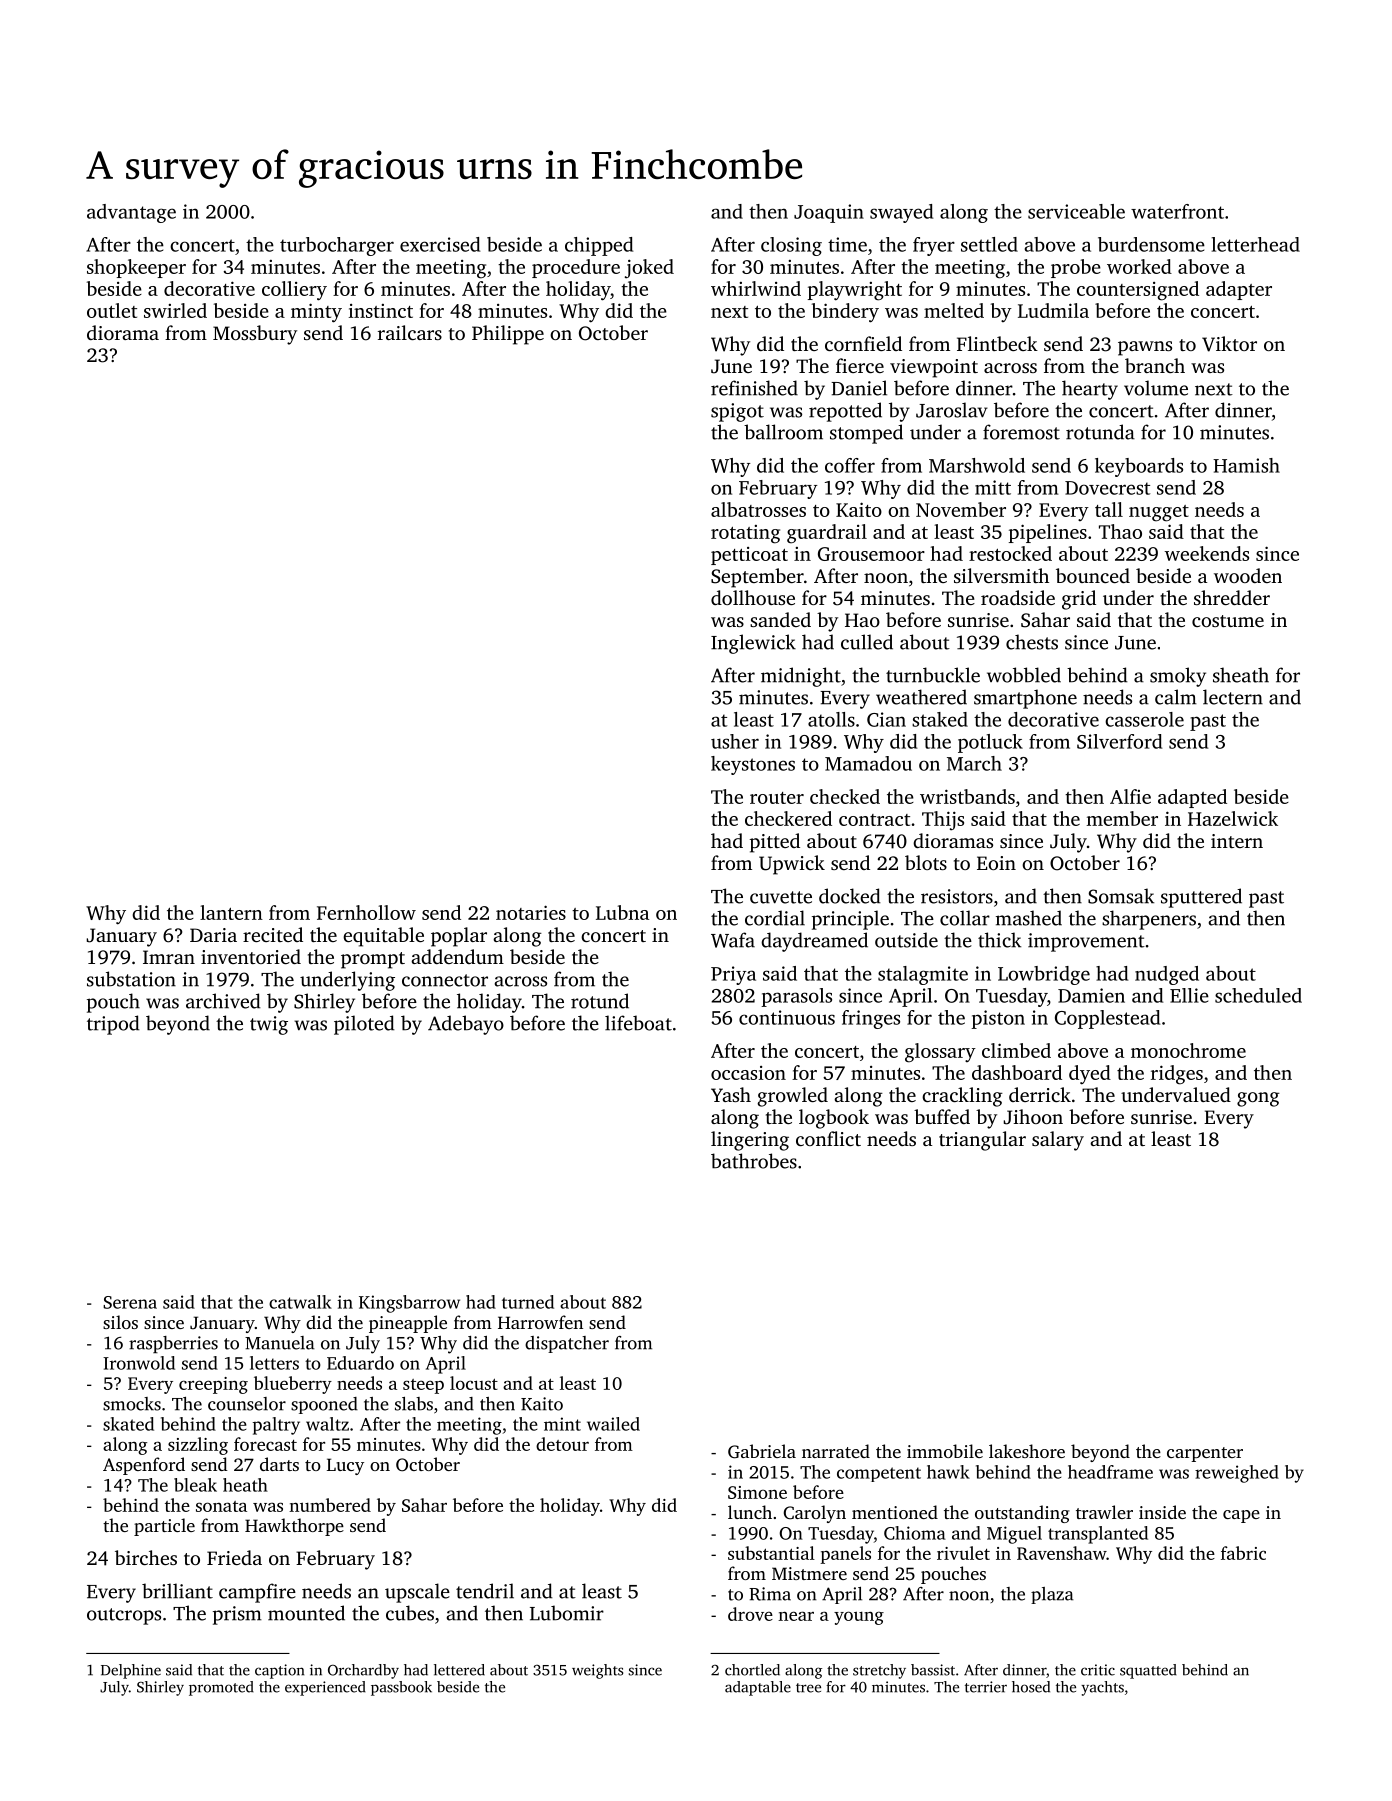 The height and width of the screenshot is (1801, 1392). Describe the element at coordinates (120, 1322) in the screenshot. I see `silos` at that location.
